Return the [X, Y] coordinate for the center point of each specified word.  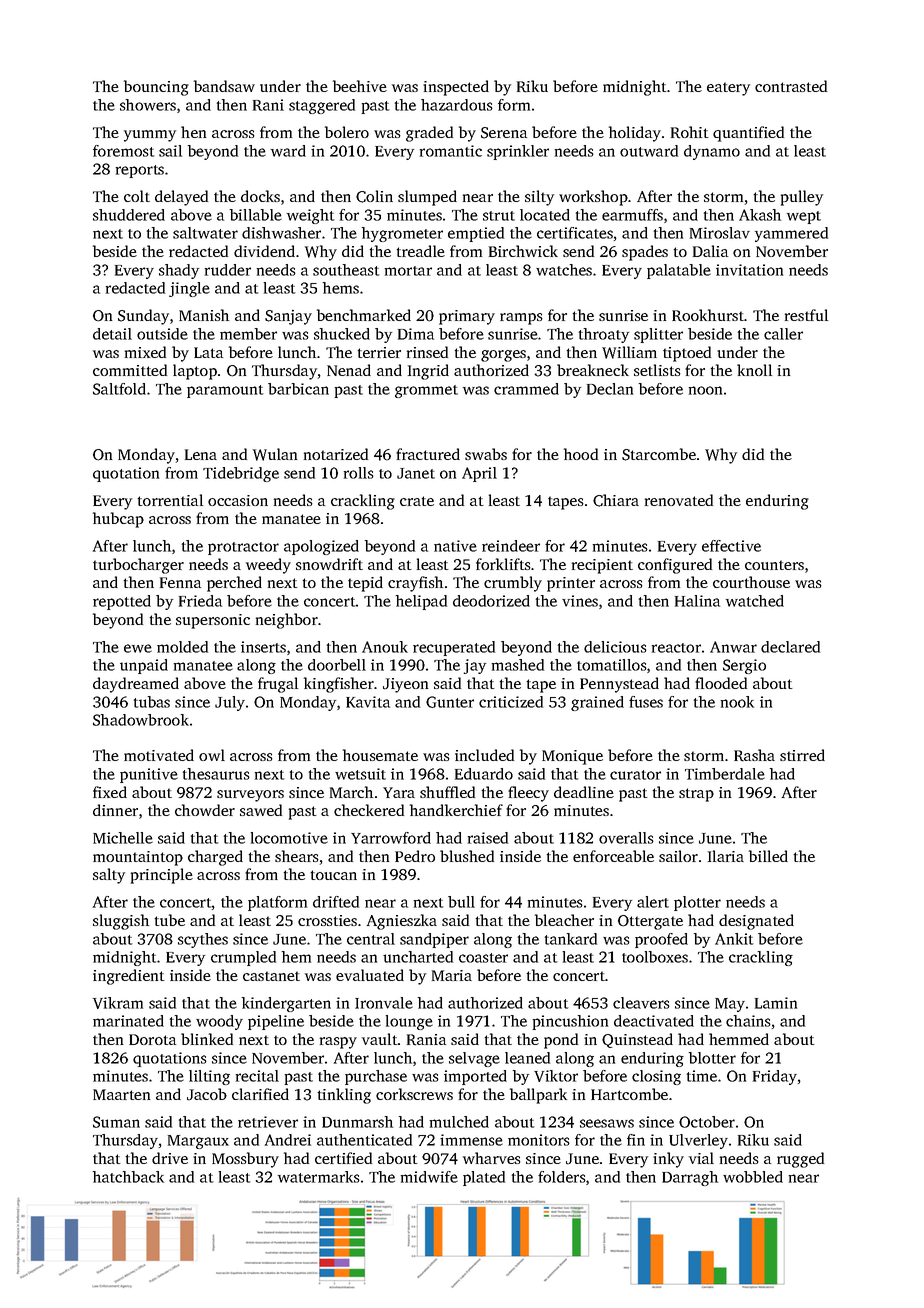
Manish [204, 315]
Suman [116, 1122]
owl [212, 755]
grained [597, 703]
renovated [679, 500]
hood [581, 454]
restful [806, 315]
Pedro [415, 856]
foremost [124, 151]
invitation [749, 270]
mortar [408, 271]
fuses [646, 702]
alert [653, 902]
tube [170, 920]
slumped [427, 198]
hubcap [118, 520]
